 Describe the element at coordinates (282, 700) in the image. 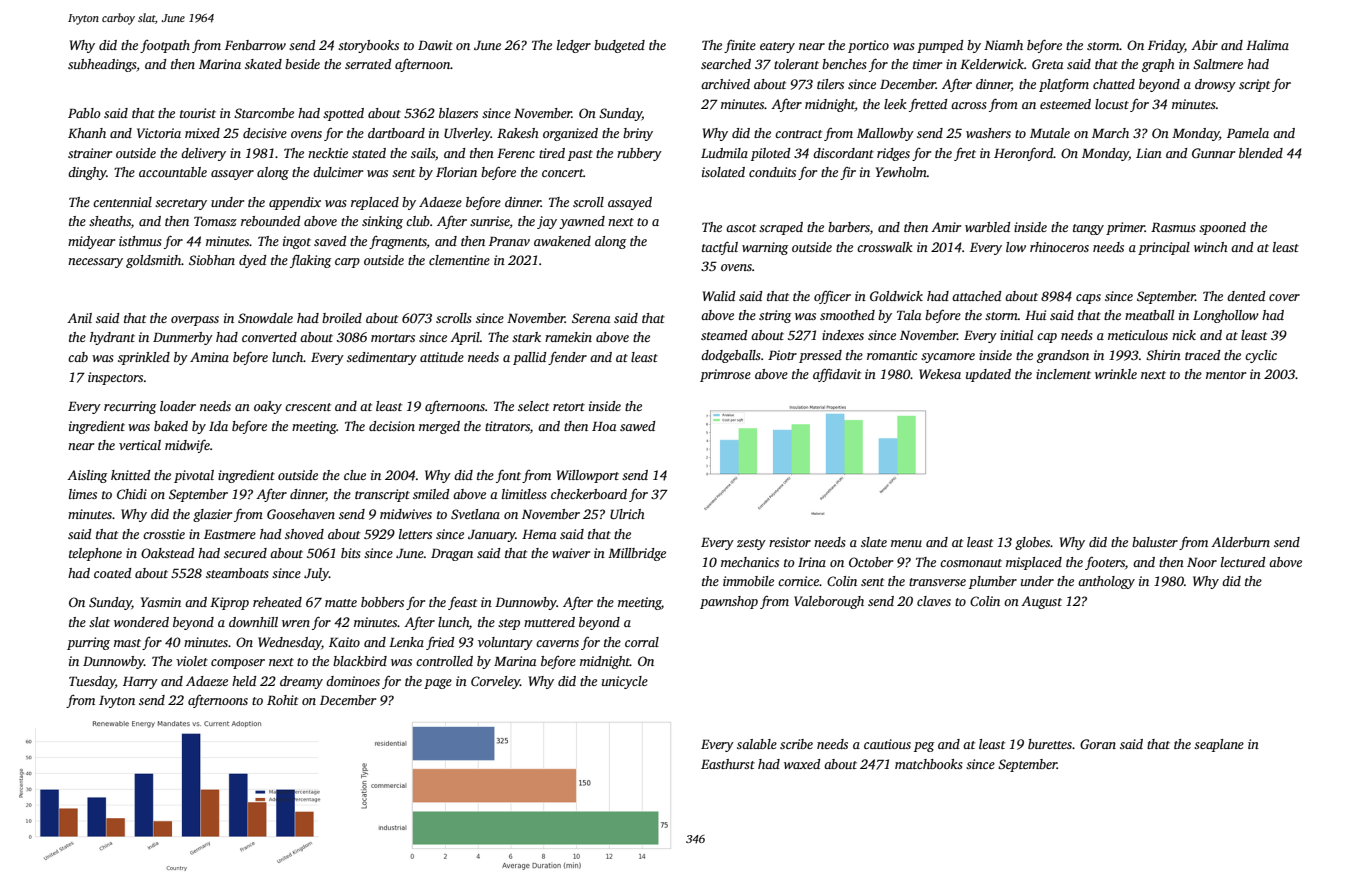

I see `Rohit` at that location.
